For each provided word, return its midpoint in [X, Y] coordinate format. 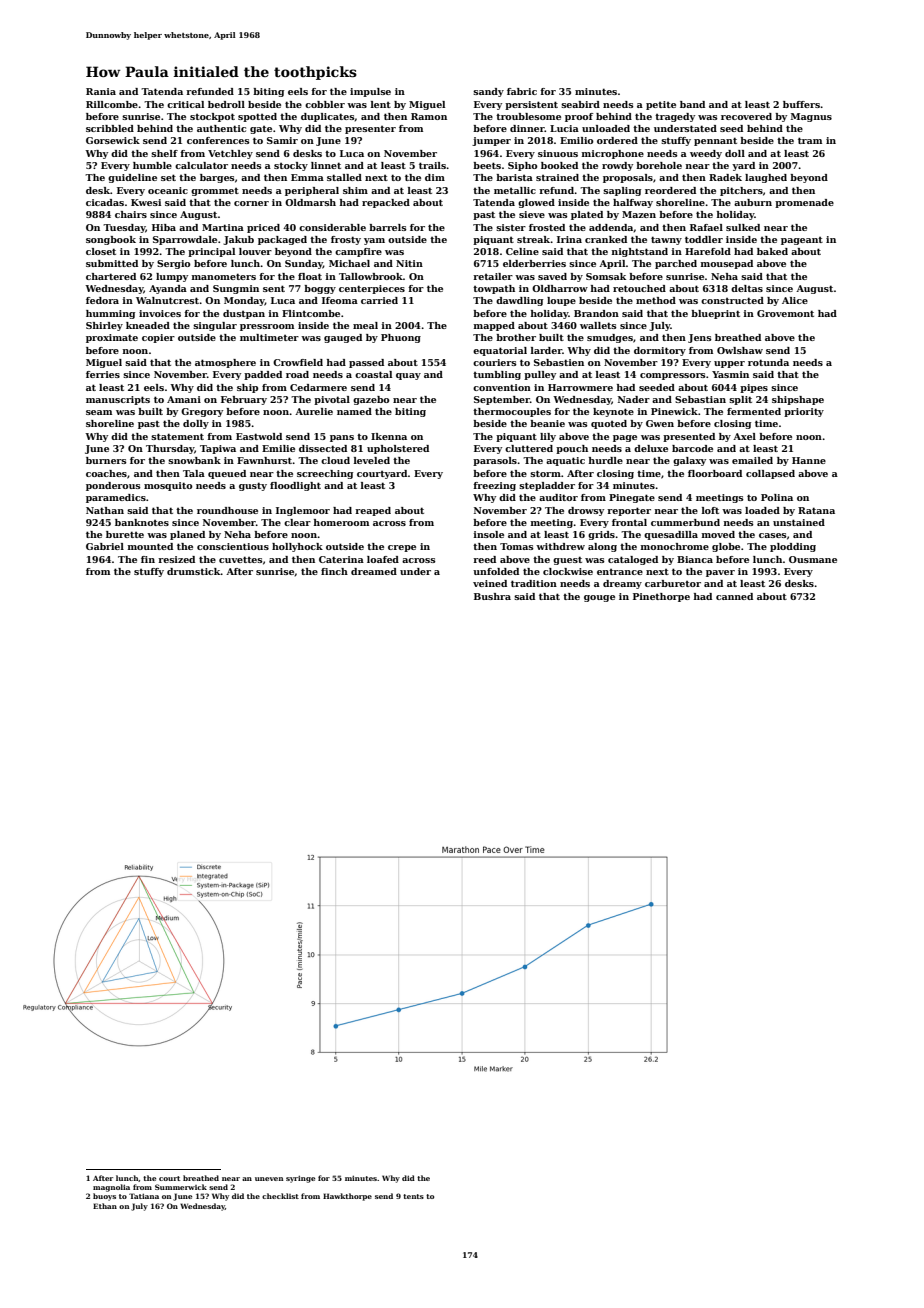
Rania [101, 91]
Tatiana [144, 1196]
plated [587, 215]
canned [734, 596]
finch [334, 571]
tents [413, 1196]
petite [661, 105]
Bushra [492, 596]
